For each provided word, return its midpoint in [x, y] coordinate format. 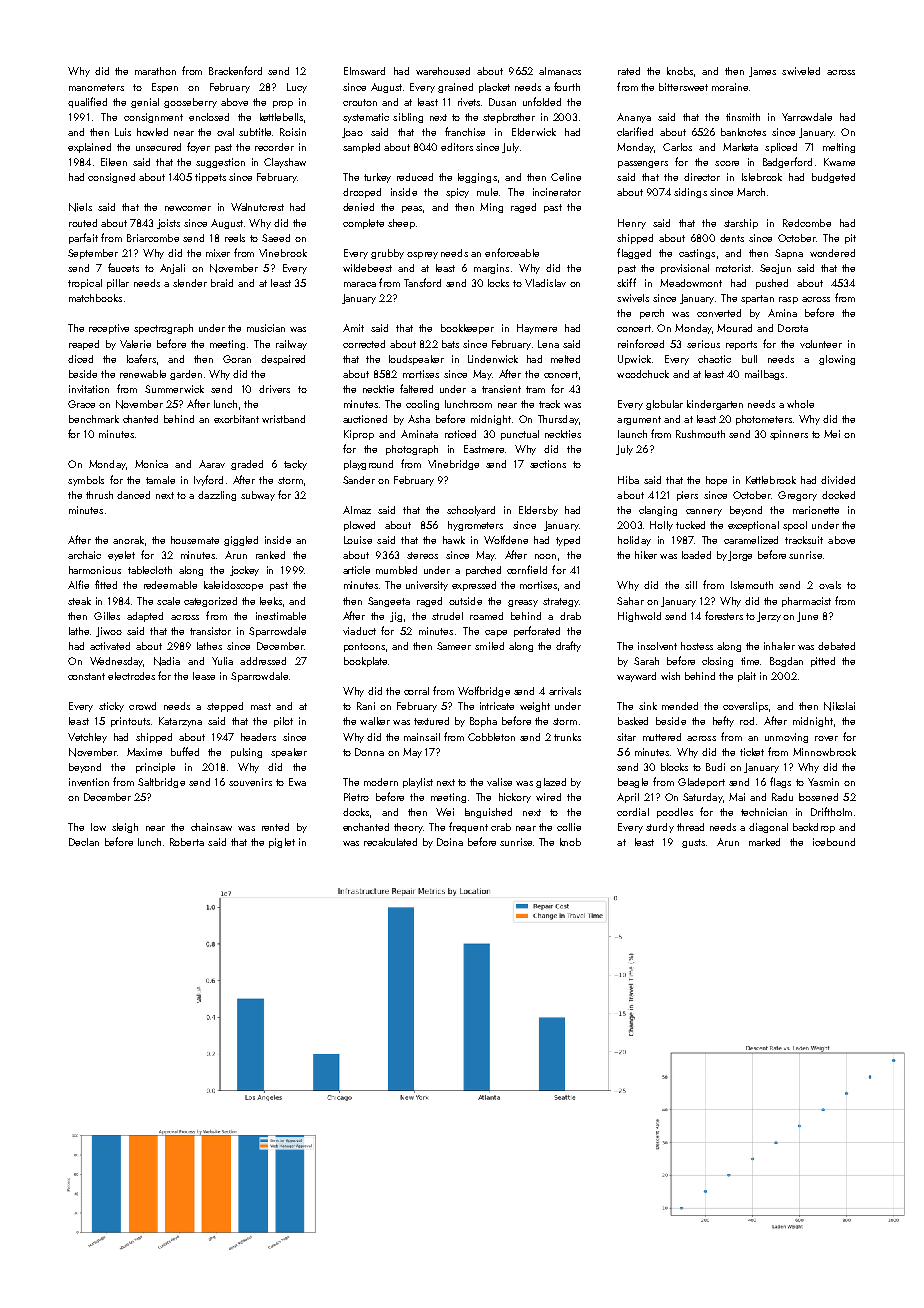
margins [491, 269]
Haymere [537, 329]
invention [89, 782]
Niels [80, 207]
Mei [832, 434]
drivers [274, 389]
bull [749, 359]
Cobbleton [491, 737]
